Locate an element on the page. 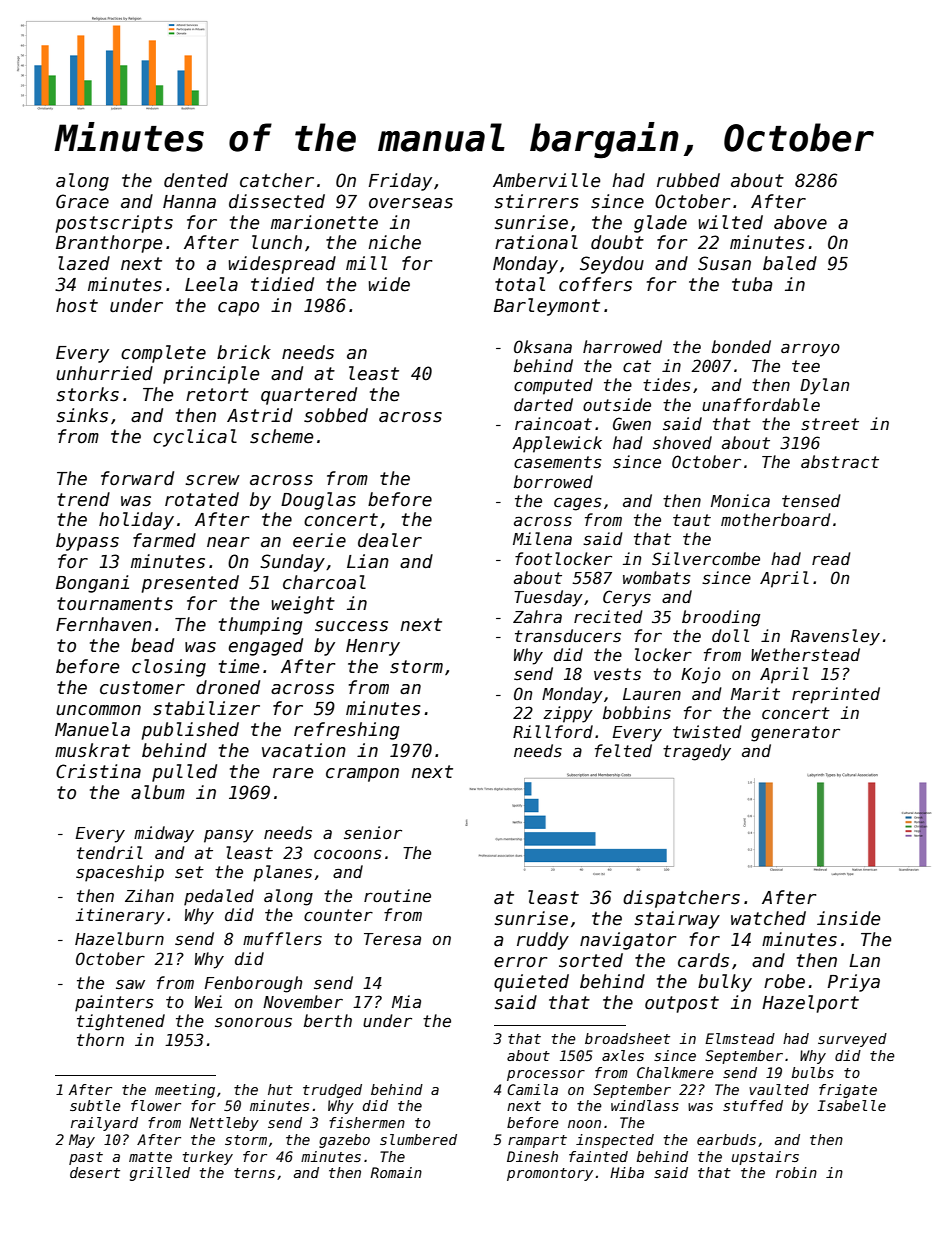 The height and width of the document is (1233, 952). sonorous is located at coordinates (253, 1022).
